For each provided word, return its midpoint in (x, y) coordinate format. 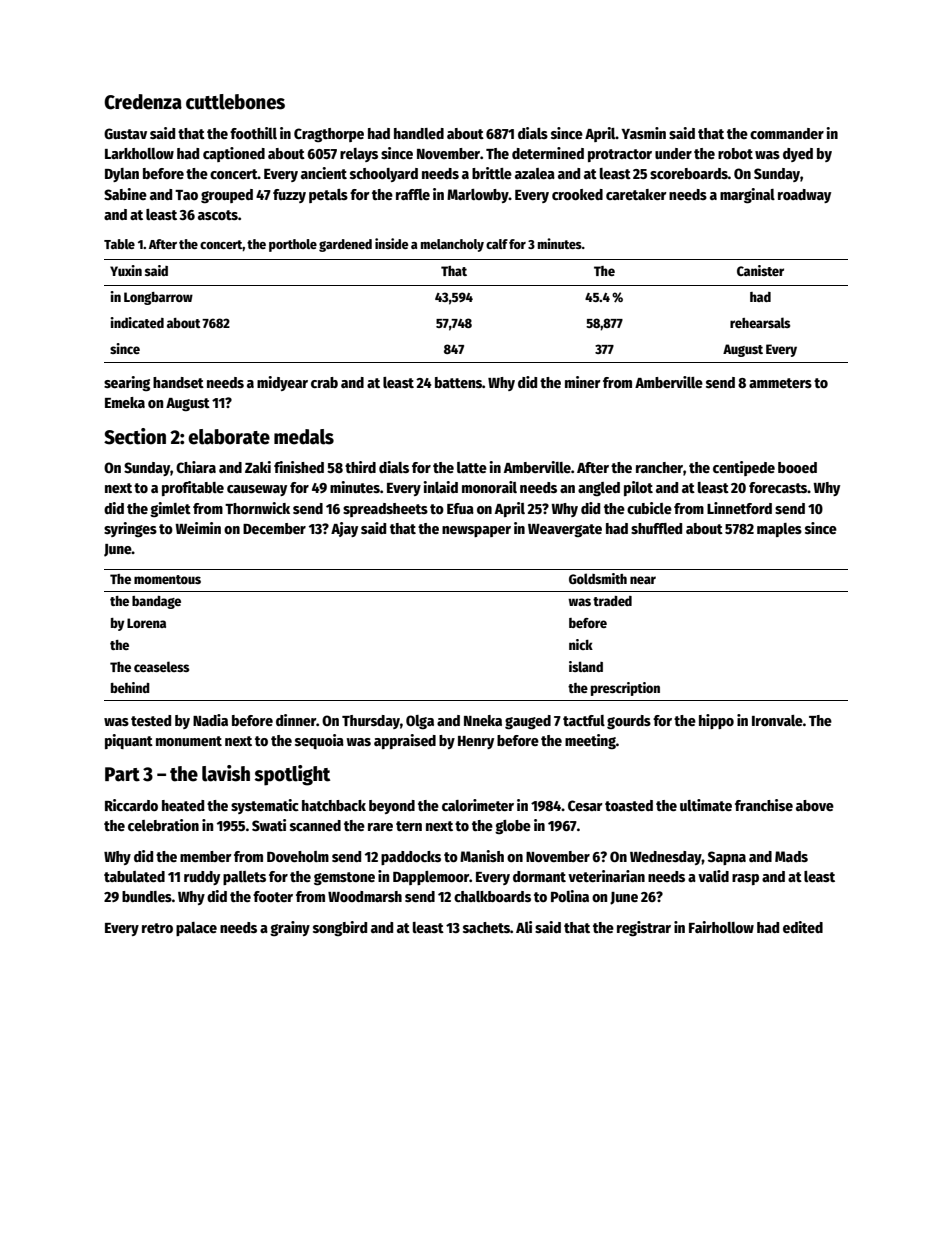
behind (130, 687)
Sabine (125, 194)
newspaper (476, 531)
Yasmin (643, 133)
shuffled (656, 528)
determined (548, 153)
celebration (163, 825)
